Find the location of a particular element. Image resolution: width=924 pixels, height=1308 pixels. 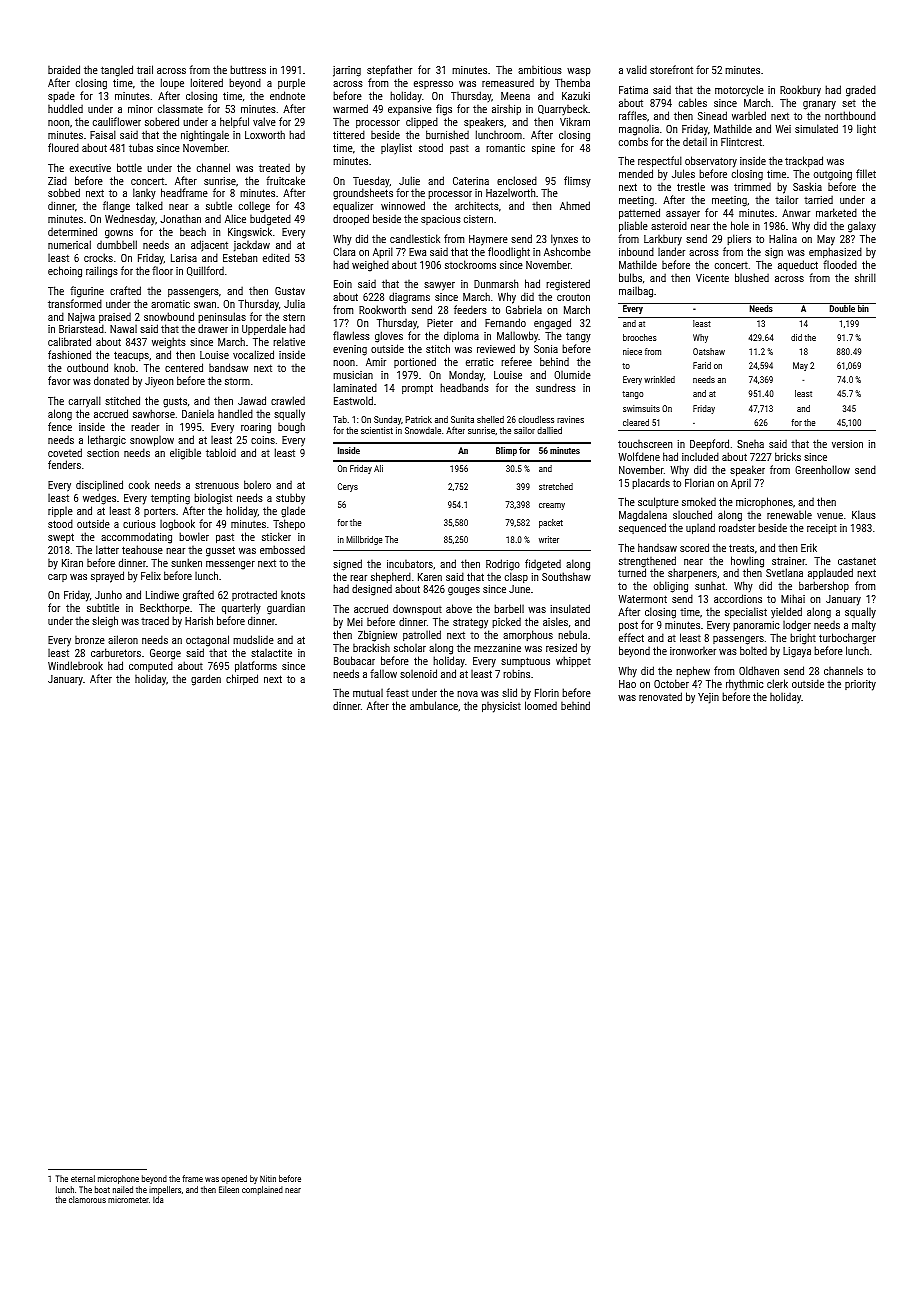

Halina is located at coordinates (783, 238).
